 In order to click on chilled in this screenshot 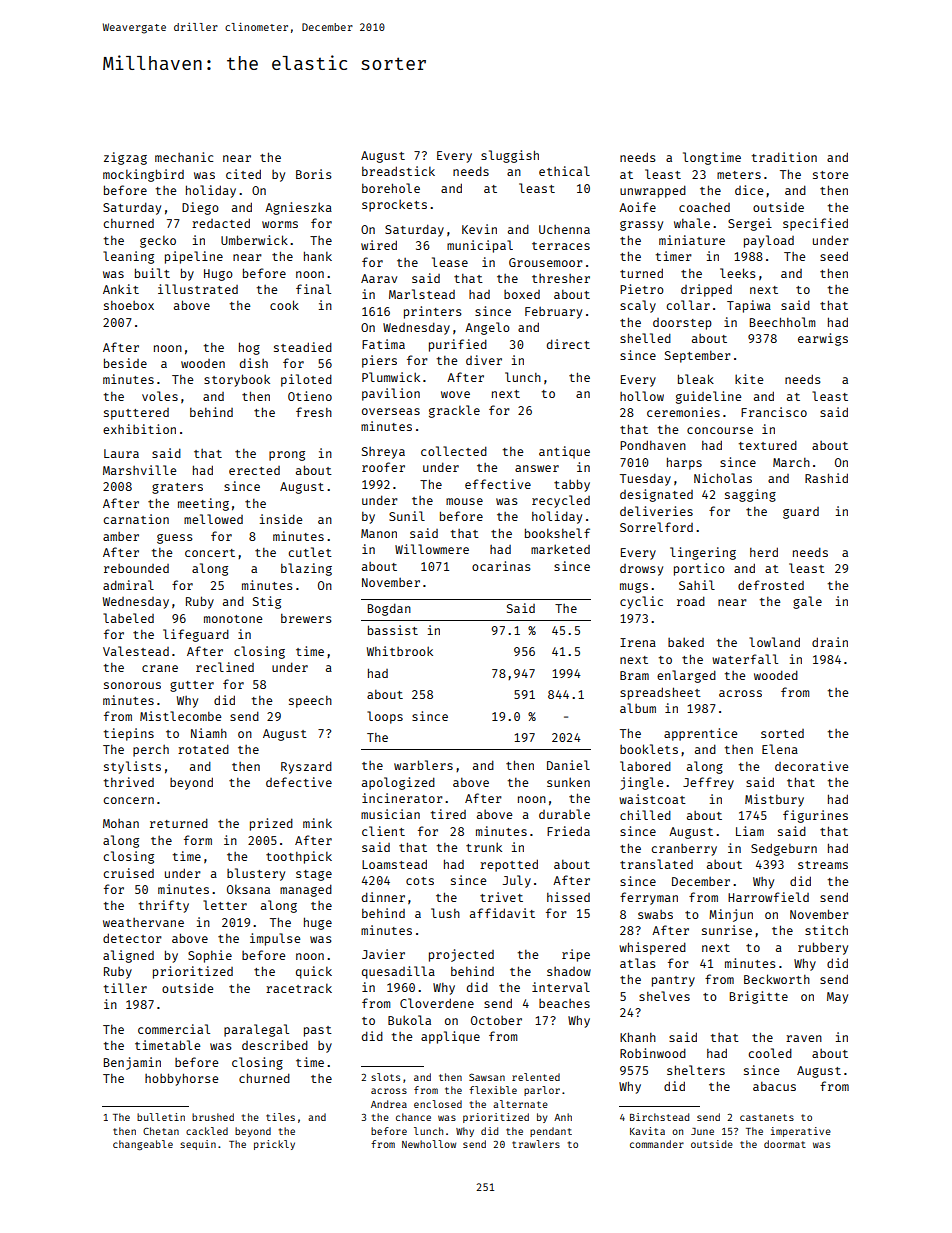, I will do `click(645, 815)`.
